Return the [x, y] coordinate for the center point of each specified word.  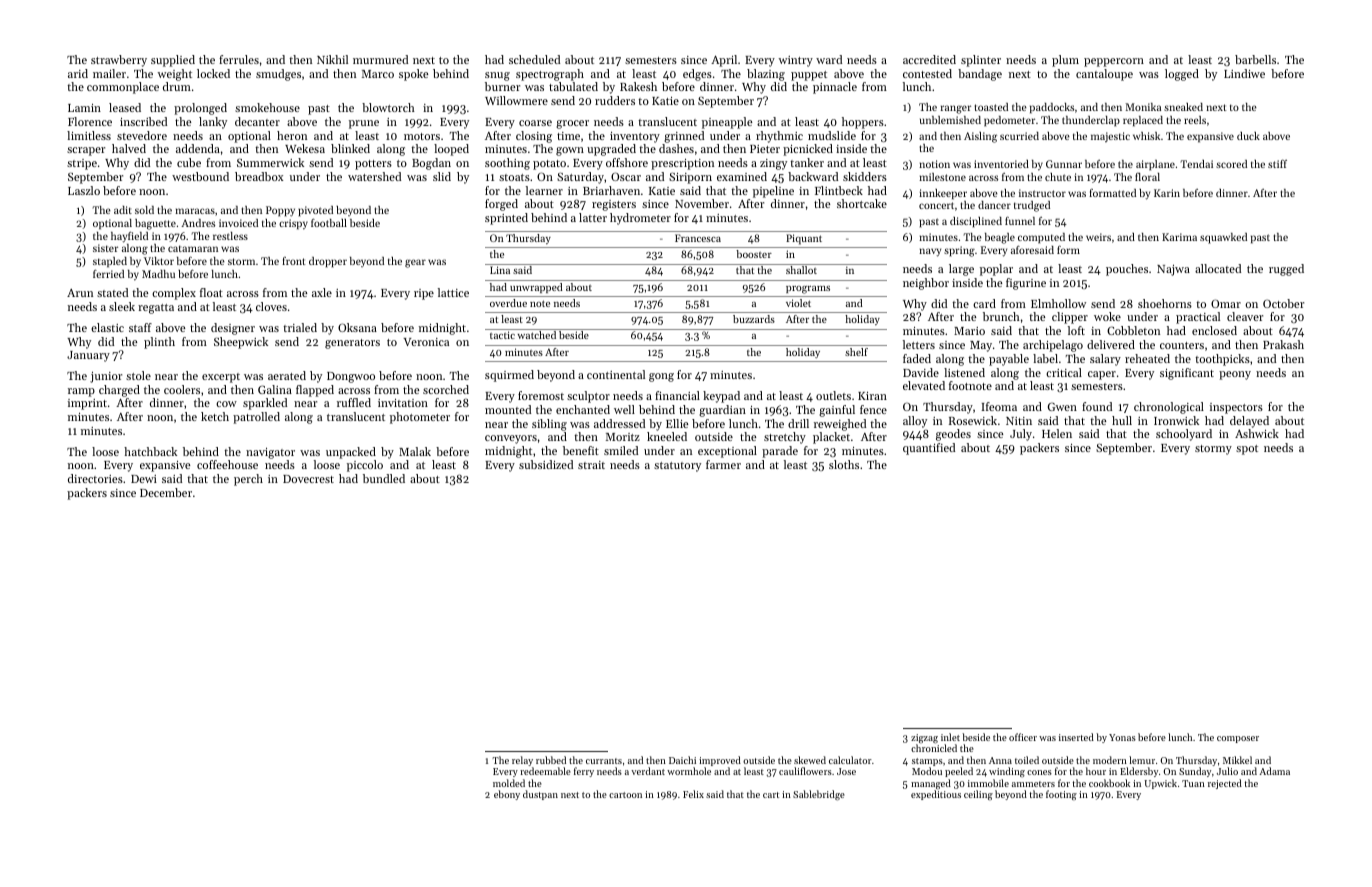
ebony [507, 795]
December [166, 492]
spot [1247, 450]
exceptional [727, 452]
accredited [929, 59]
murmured [380, 59]
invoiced [238, 223]
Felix [693, 794]
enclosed [1214, 330]
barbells [1255, 59]
